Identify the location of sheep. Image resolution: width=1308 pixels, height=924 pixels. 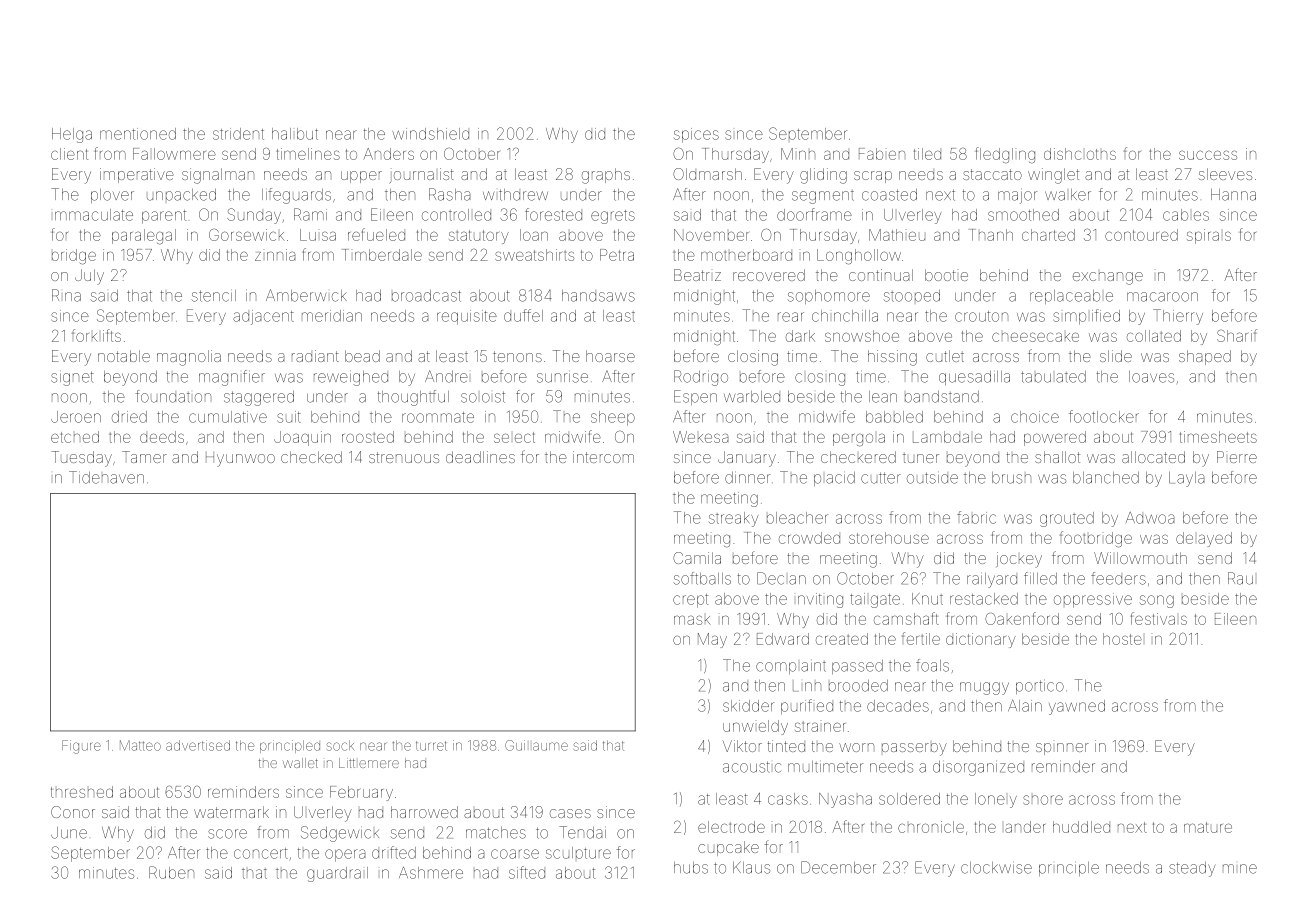
(613, 418).
